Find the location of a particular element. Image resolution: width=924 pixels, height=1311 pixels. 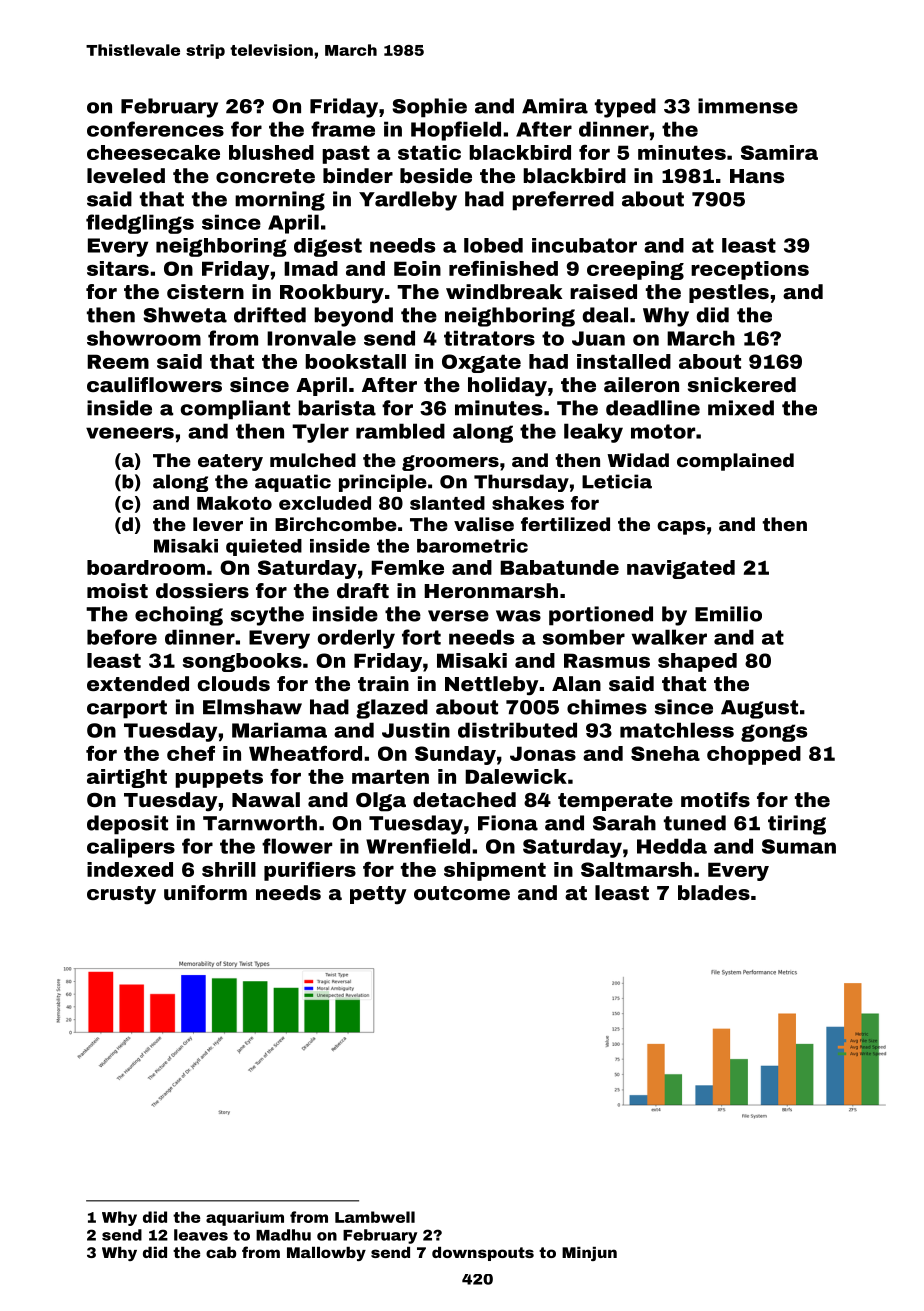

immense is located at coordinates (748, 106).
